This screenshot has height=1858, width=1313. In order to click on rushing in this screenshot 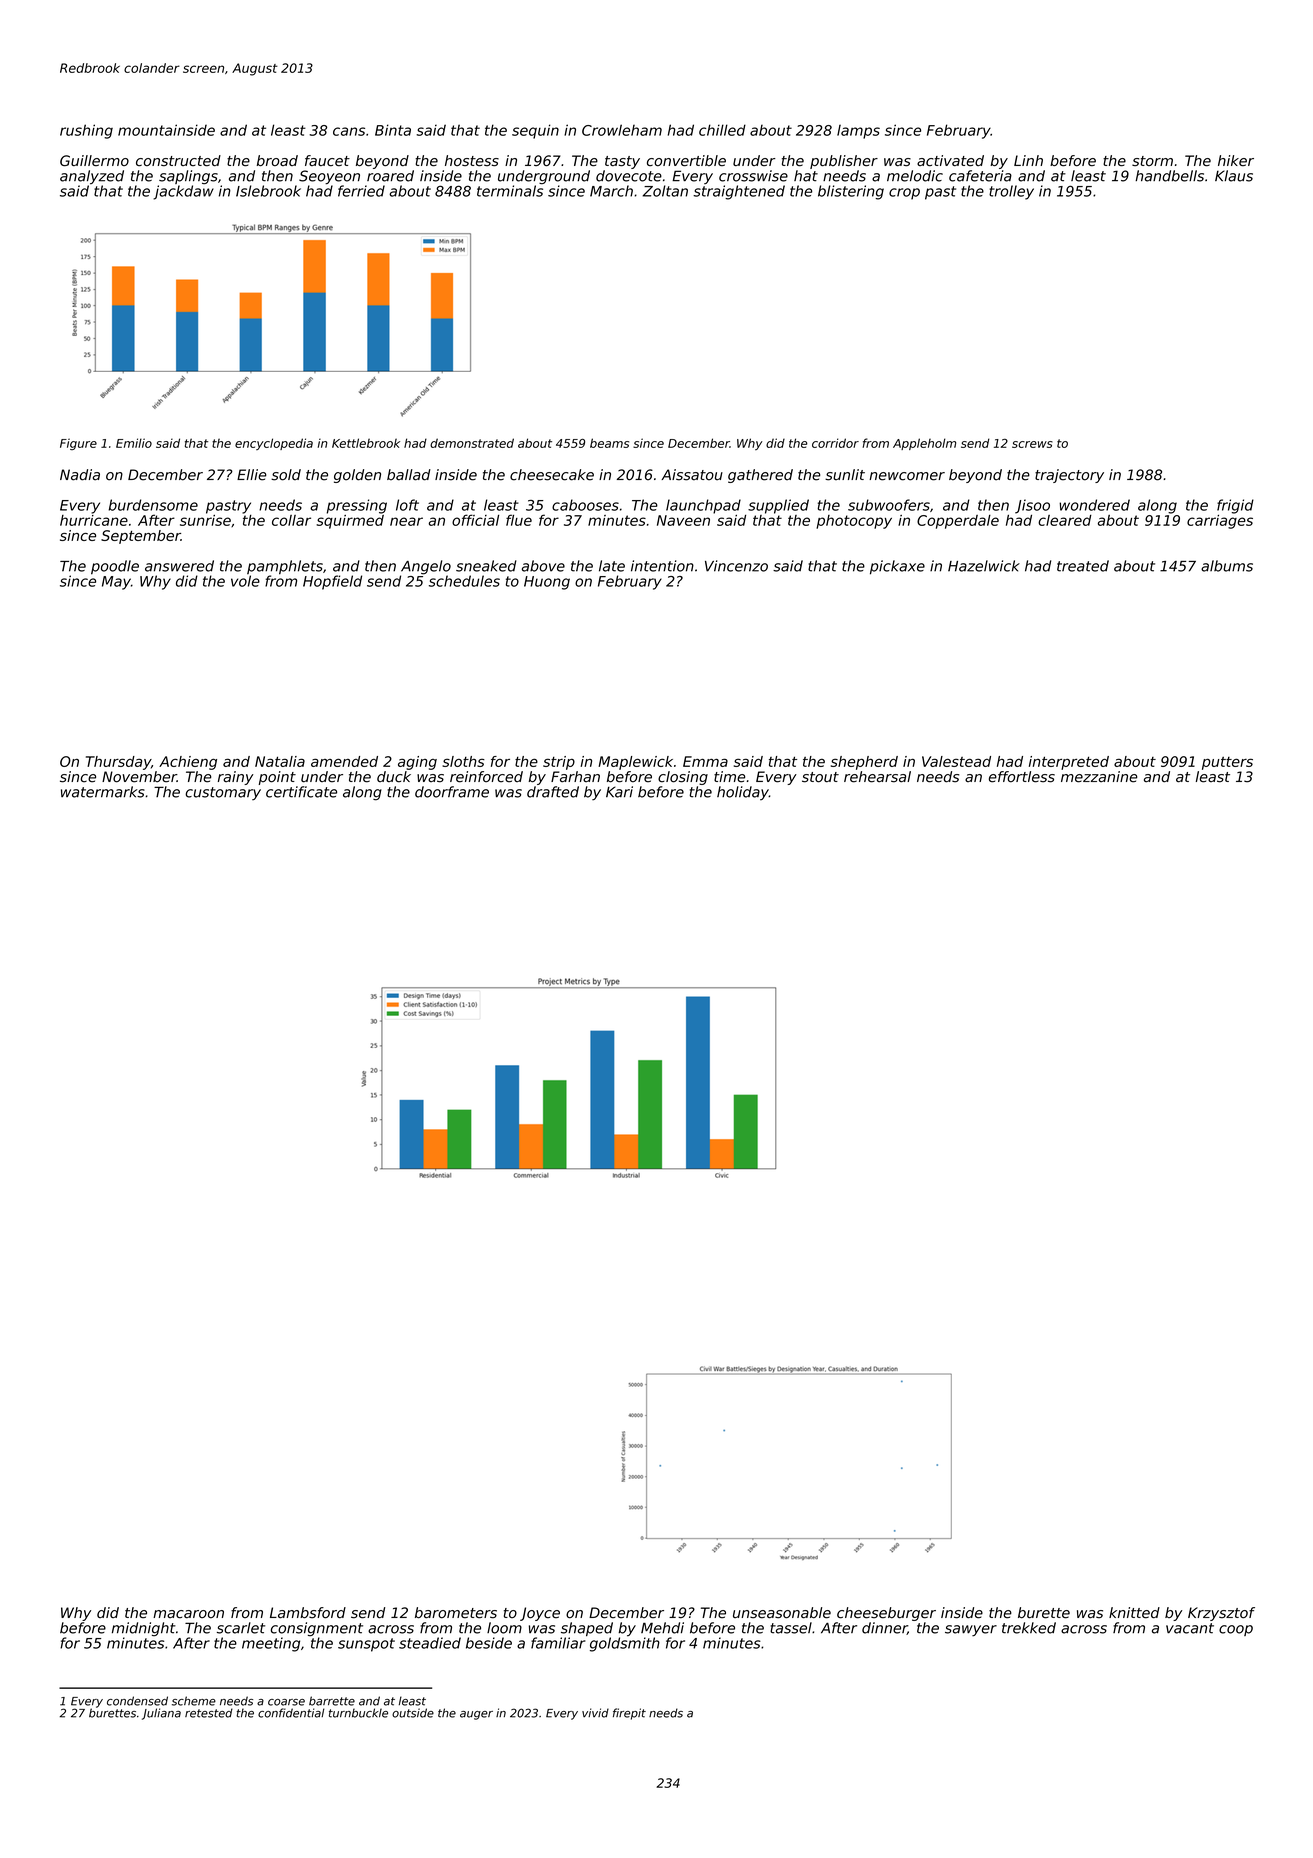, I will do `click(86, 131)`.
